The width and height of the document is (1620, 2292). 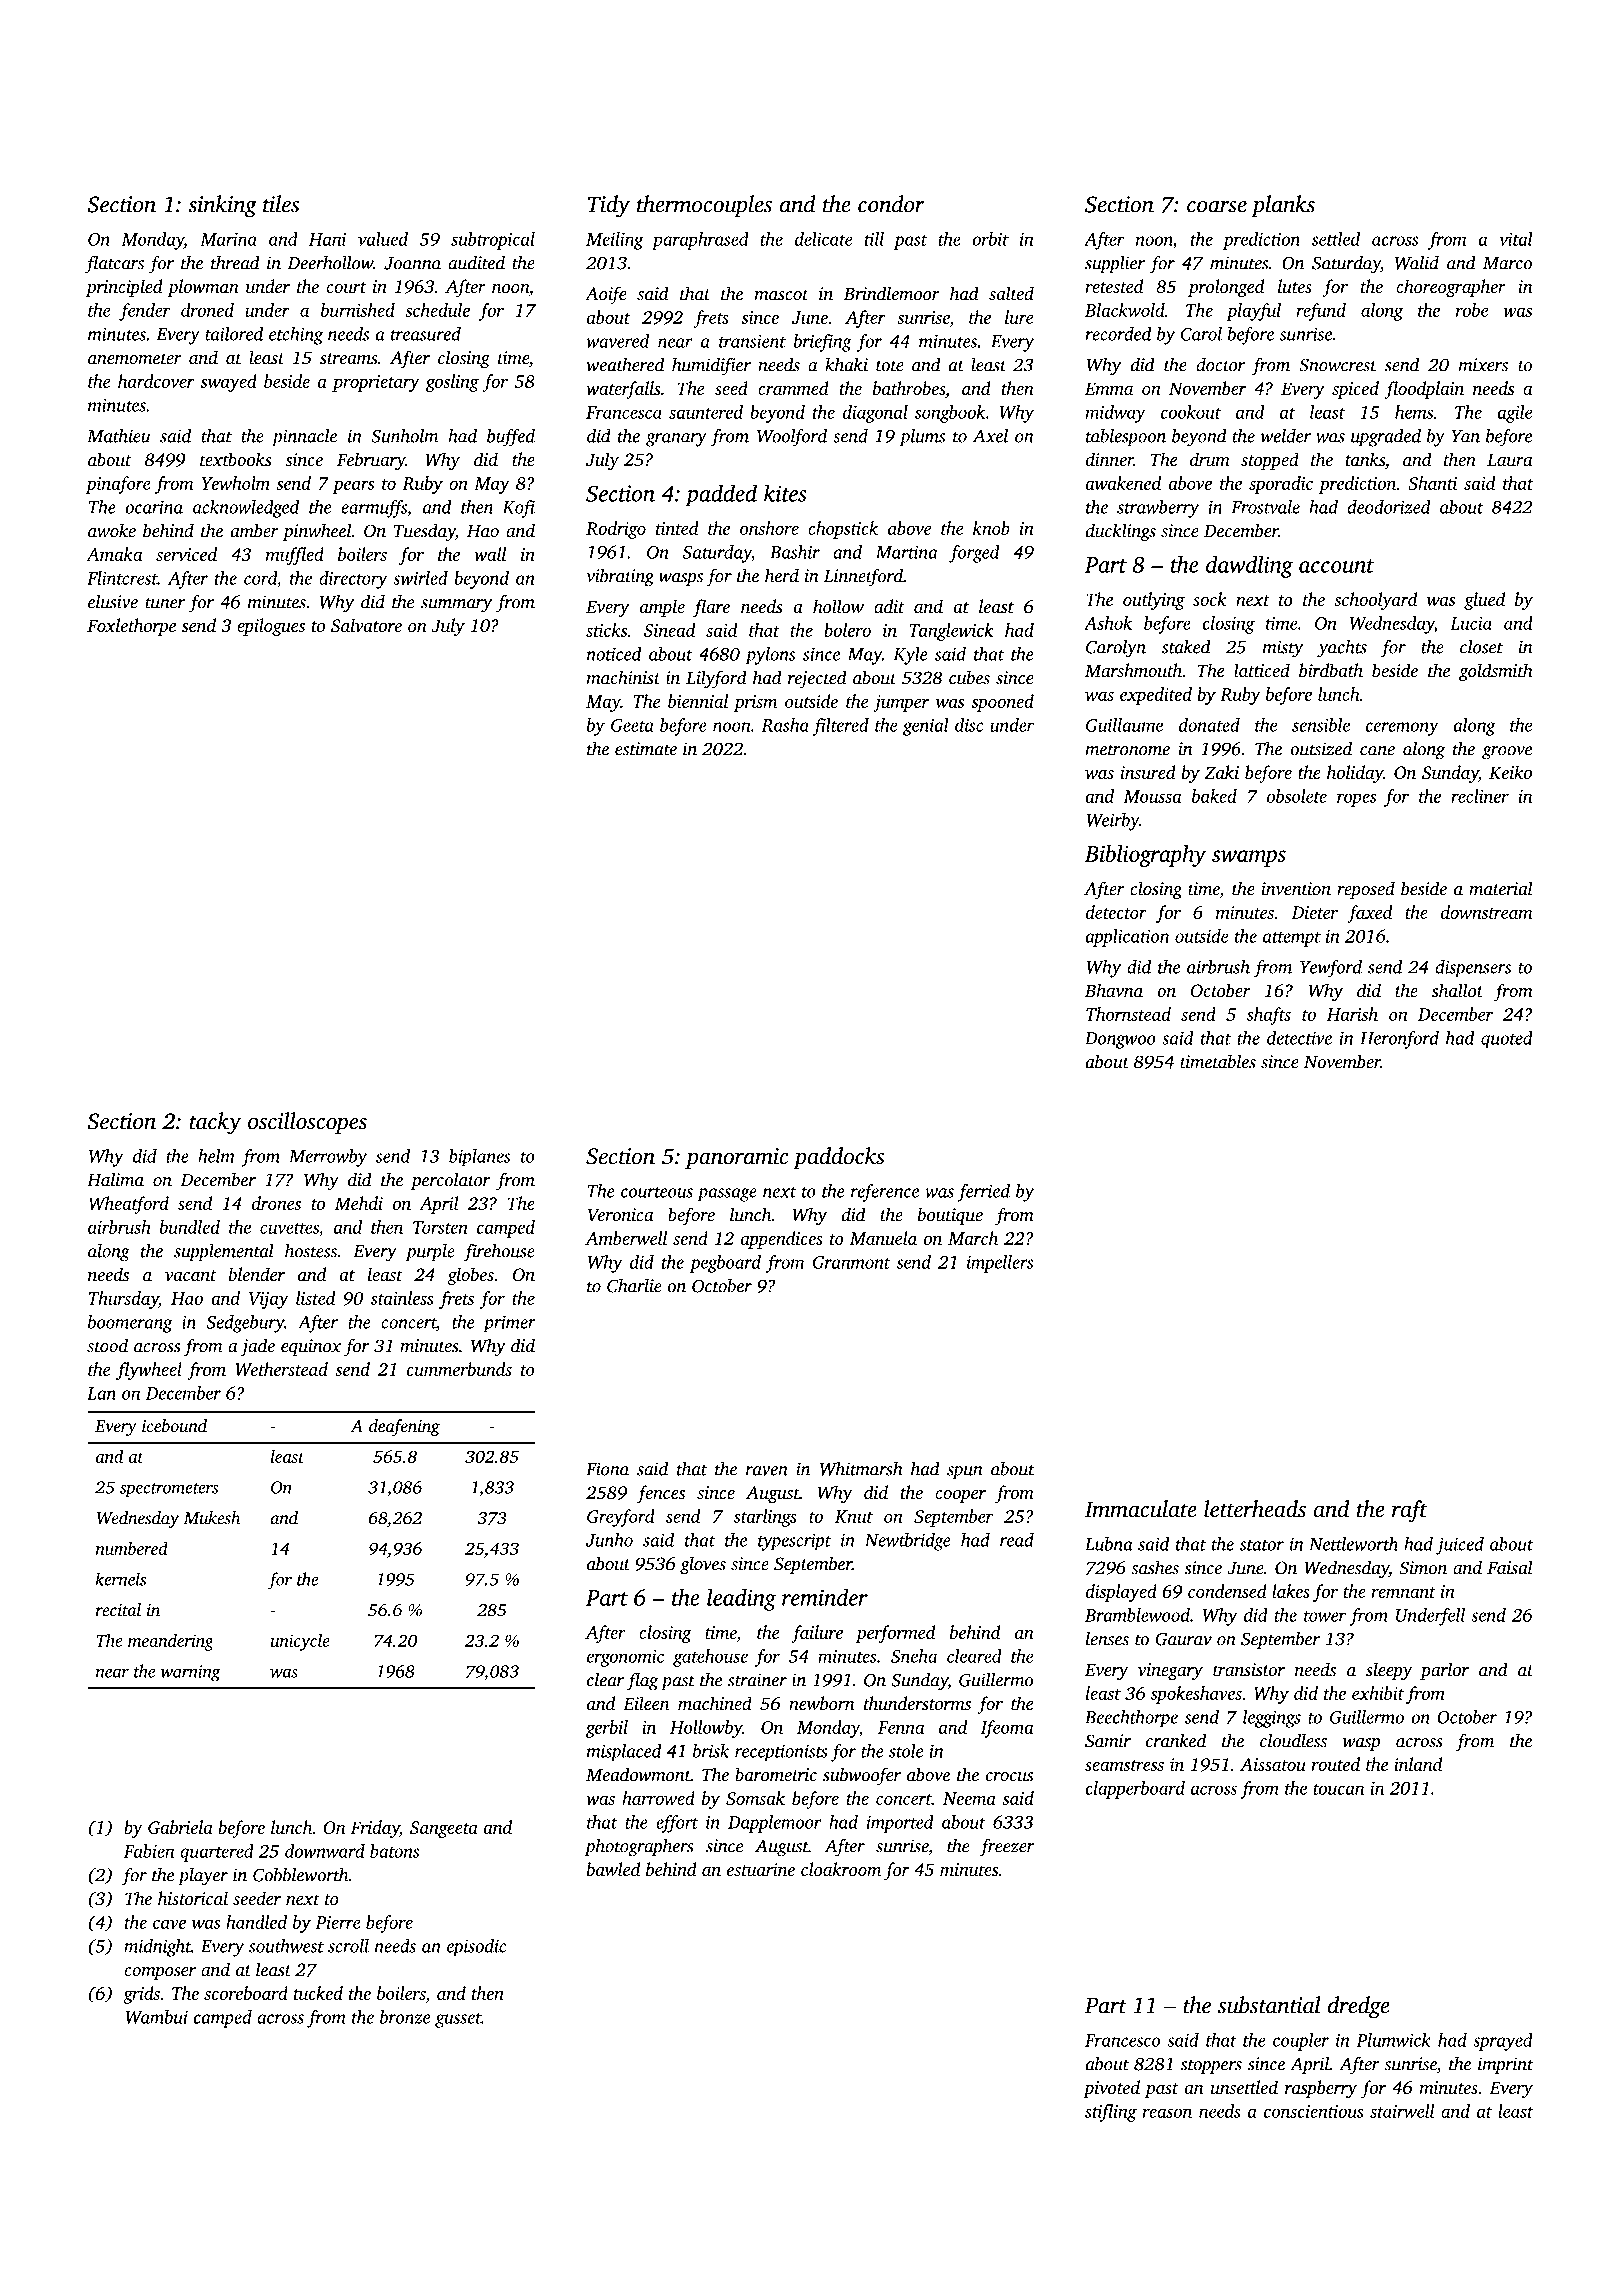 What do you see at coordinates (1000, 1264) in the document?
I see `impellers` at bounding box center [1000, 1264].
